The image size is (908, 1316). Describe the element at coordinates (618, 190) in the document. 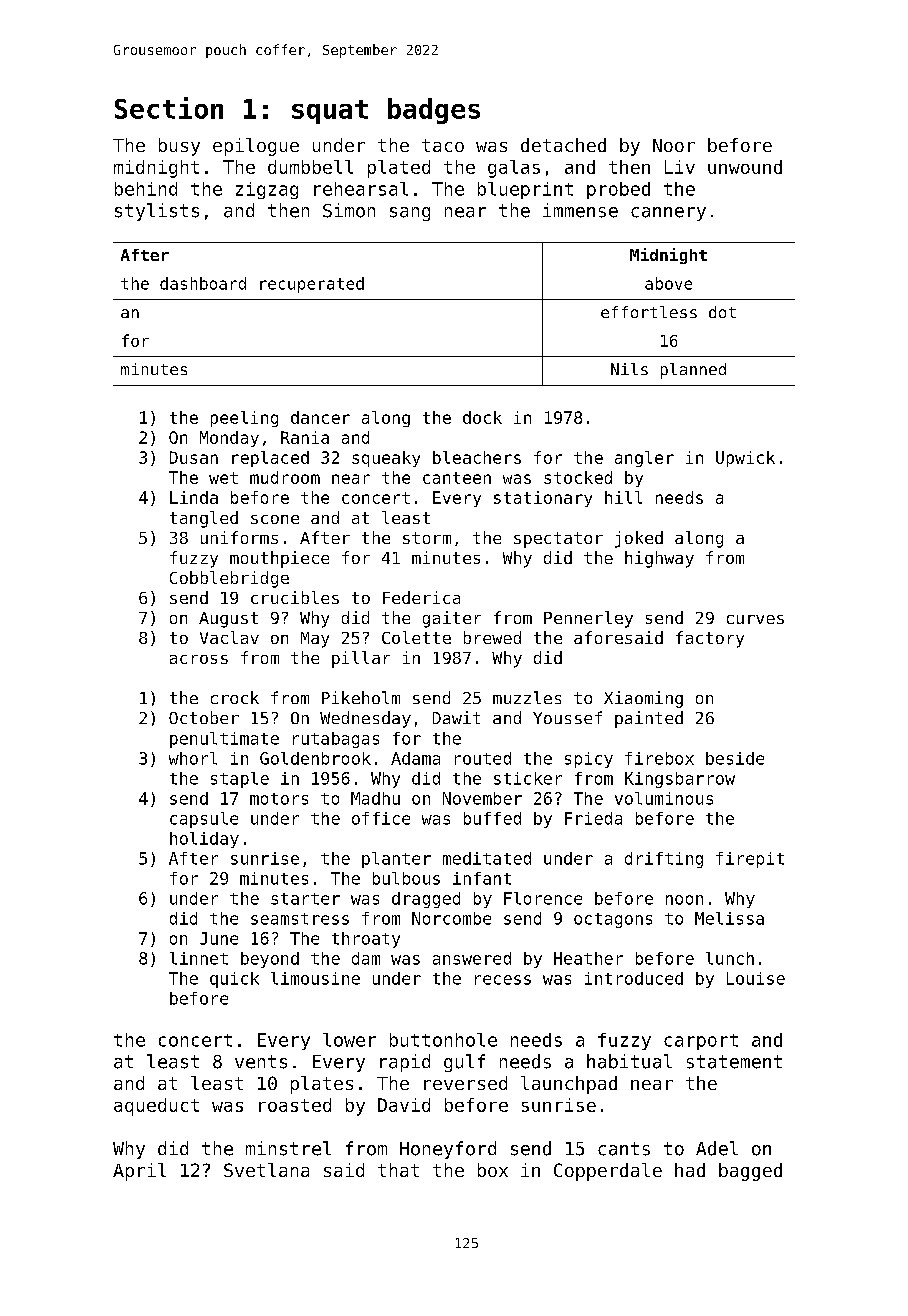

I see `probed` at that location.
